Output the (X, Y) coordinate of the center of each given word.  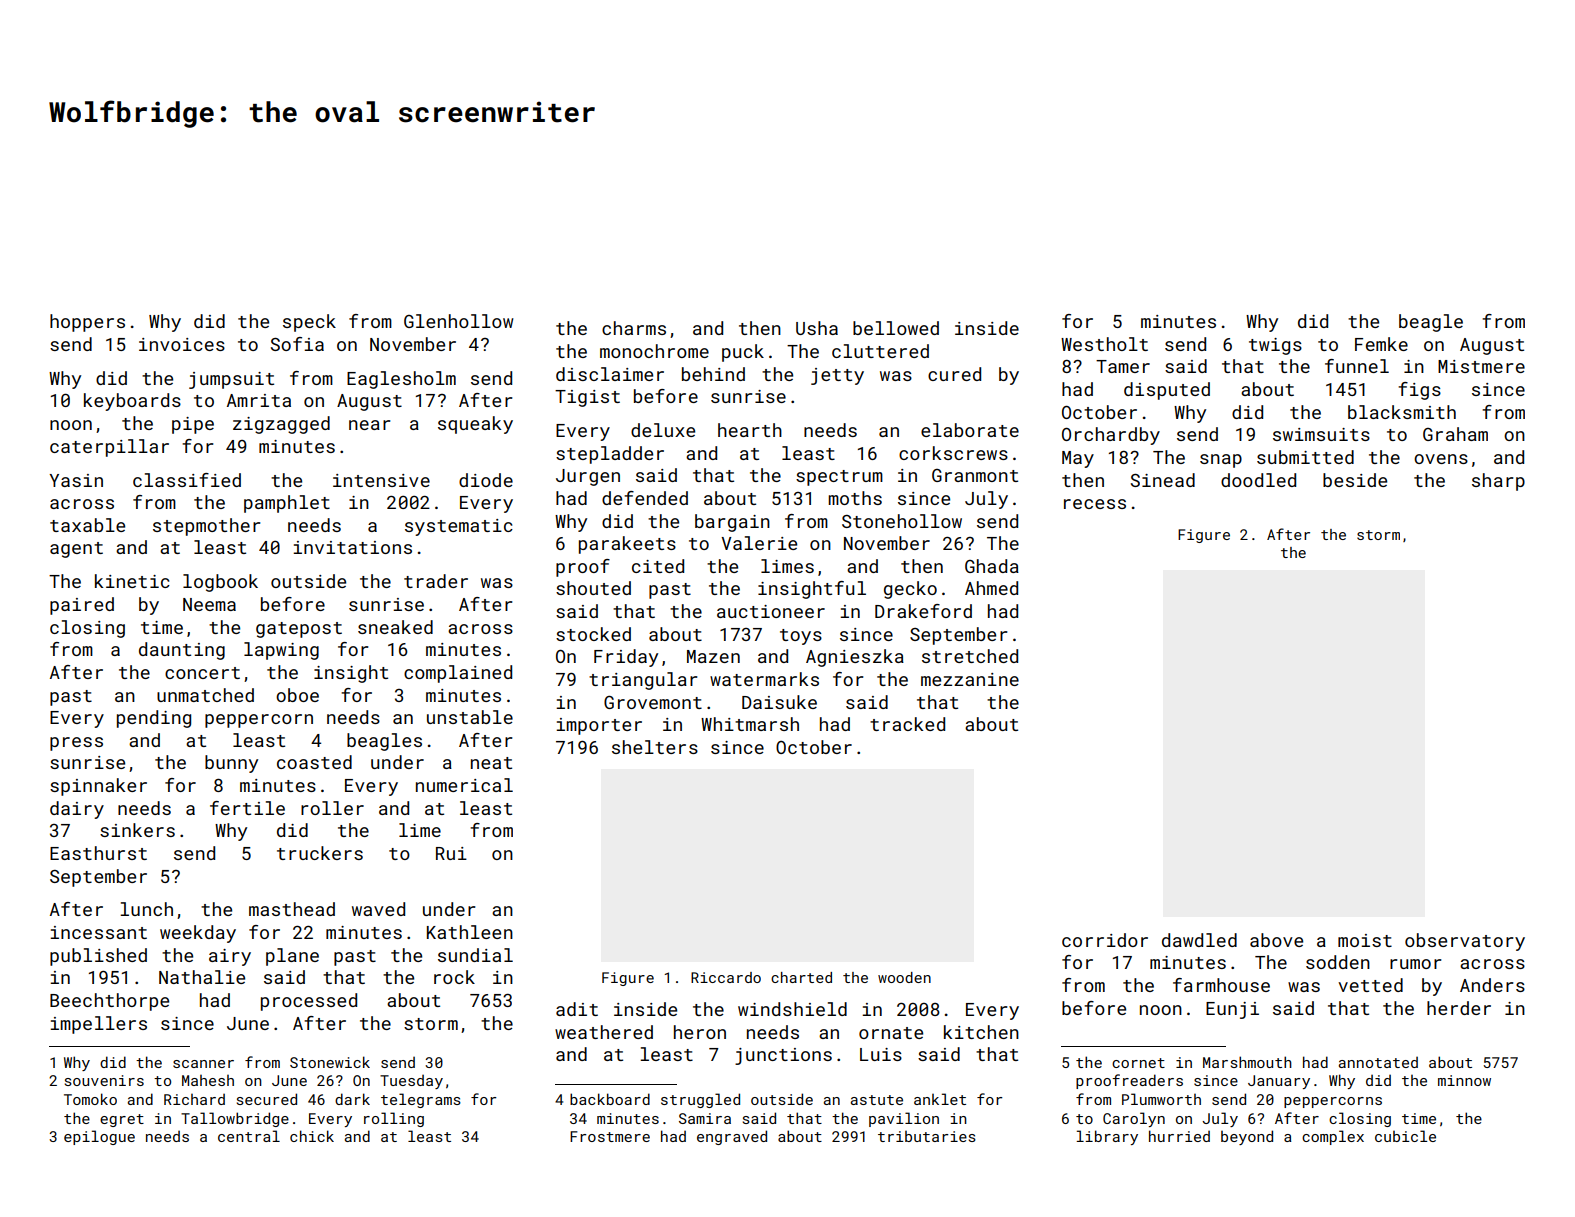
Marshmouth (1247, 1062)
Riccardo (726, 977)
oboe (297, 695)
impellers (98, 1025)
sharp (1498, 482)
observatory (1465, 942)
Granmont (975, 475)
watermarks (764, 679)
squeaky (475, 425)
